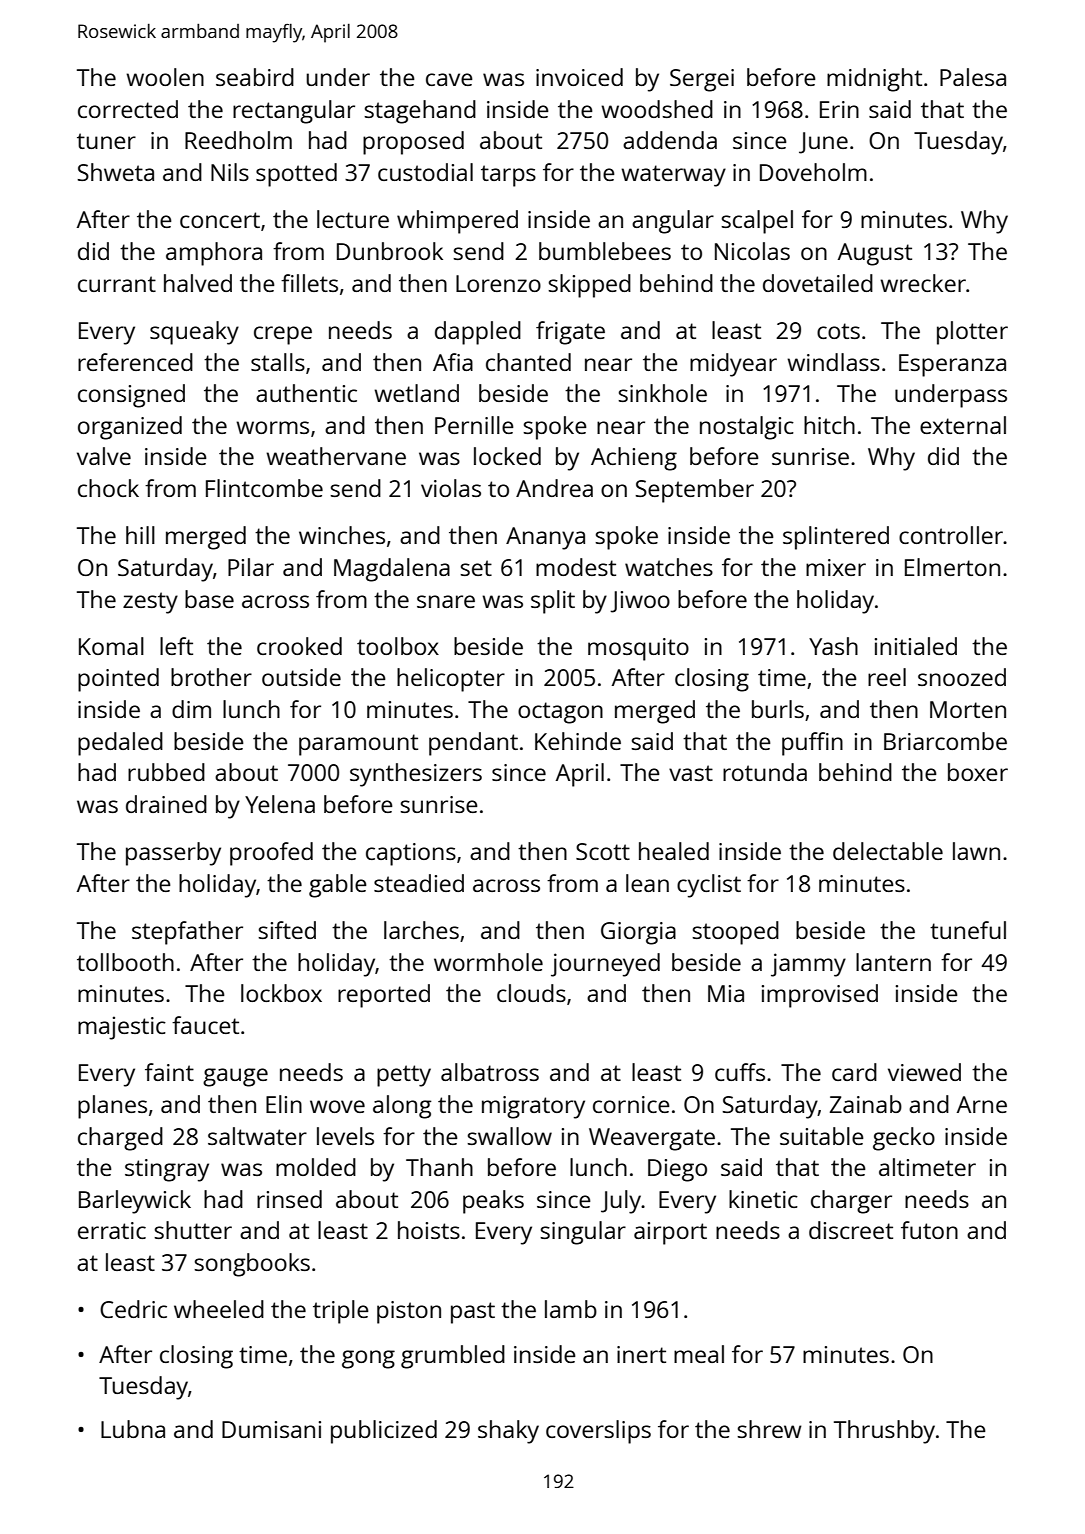  I want to click on passerby, so click(173, 854).
